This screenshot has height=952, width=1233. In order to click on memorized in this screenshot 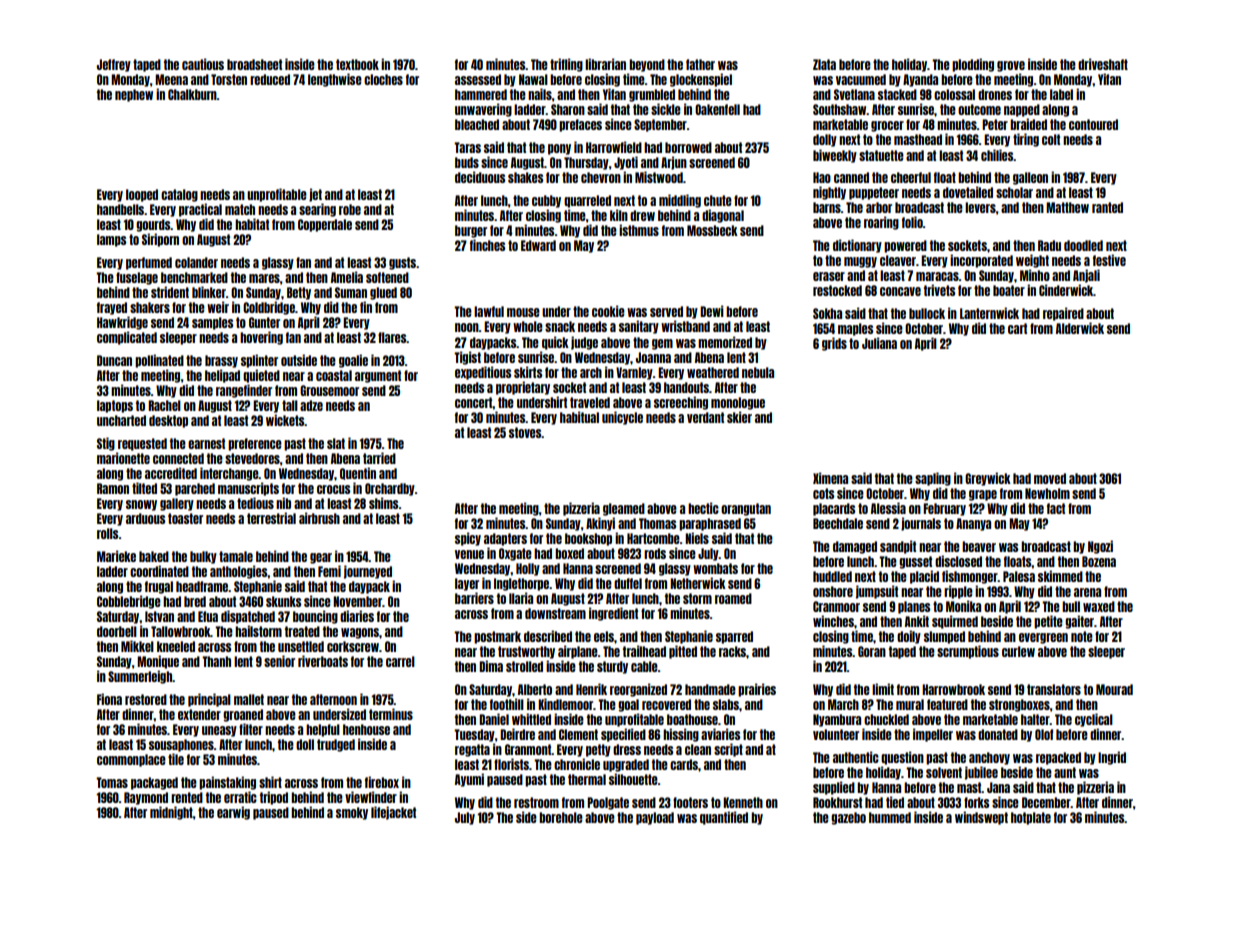, I will do `click(725, 342)`.
